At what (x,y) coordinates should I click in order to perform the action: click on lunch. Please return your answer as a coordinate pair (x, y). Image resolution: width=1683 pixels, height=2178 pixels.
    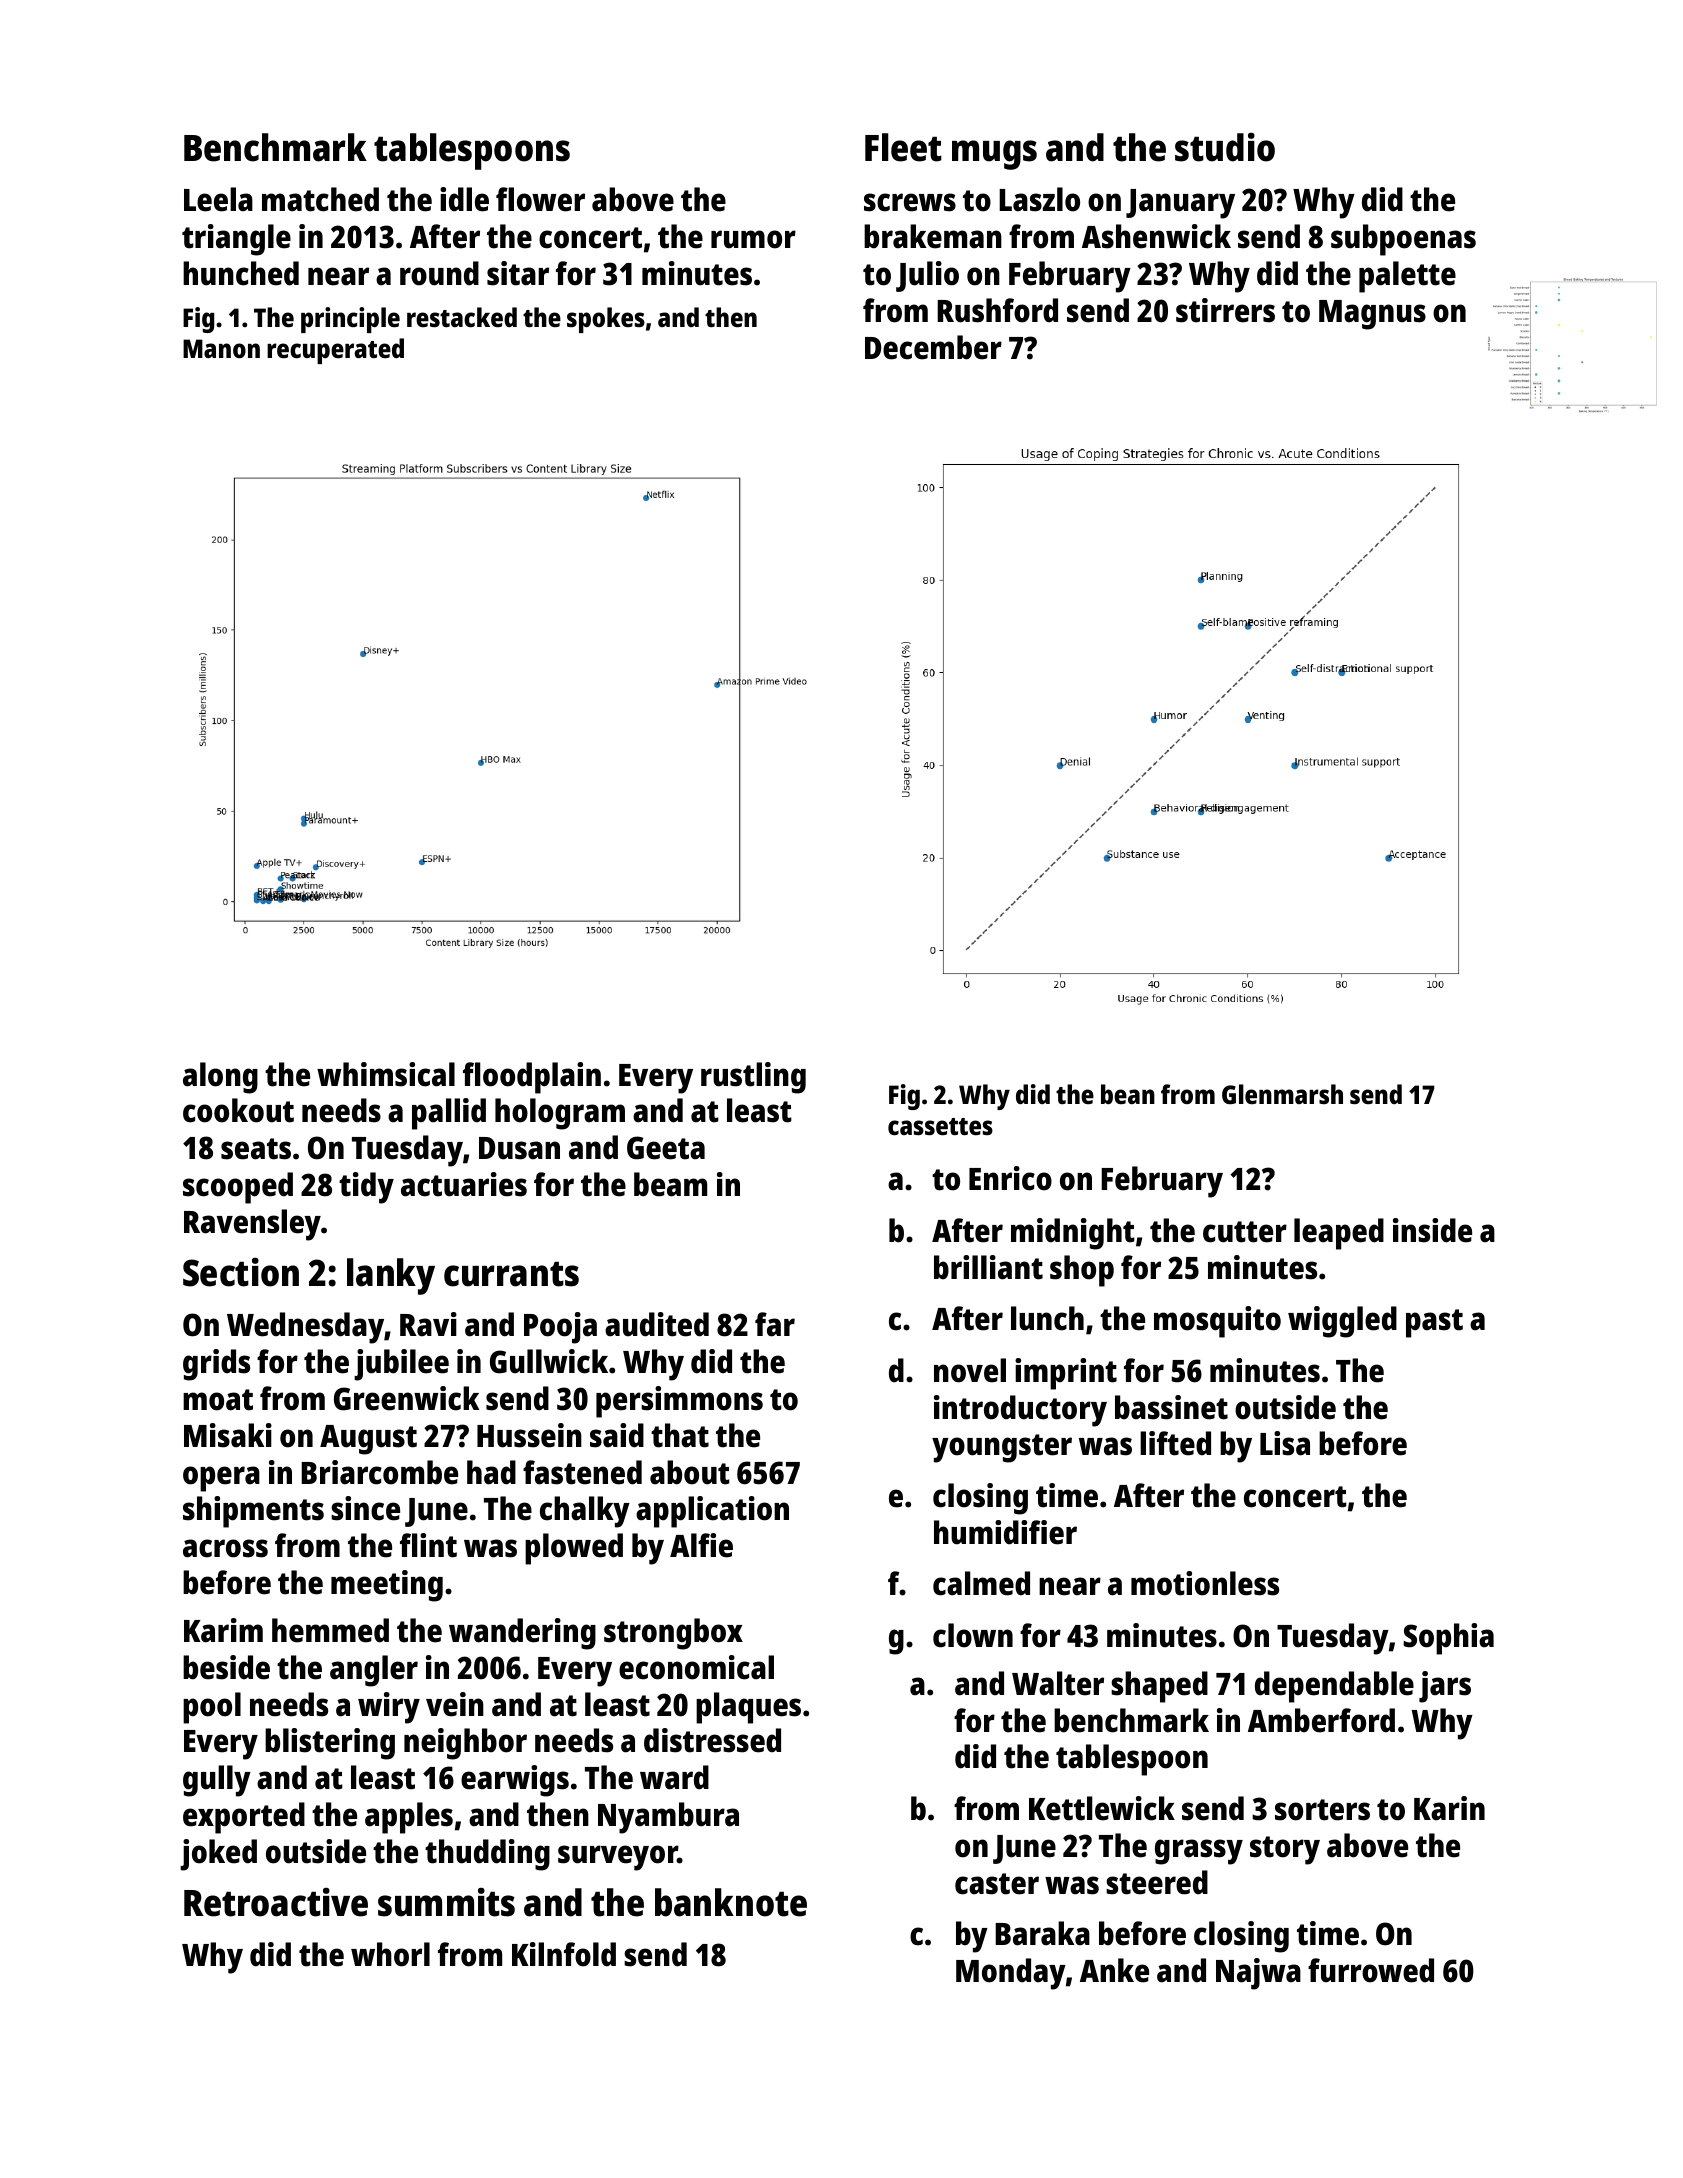
    Looking at the image, I should click on (1047, 1318).
